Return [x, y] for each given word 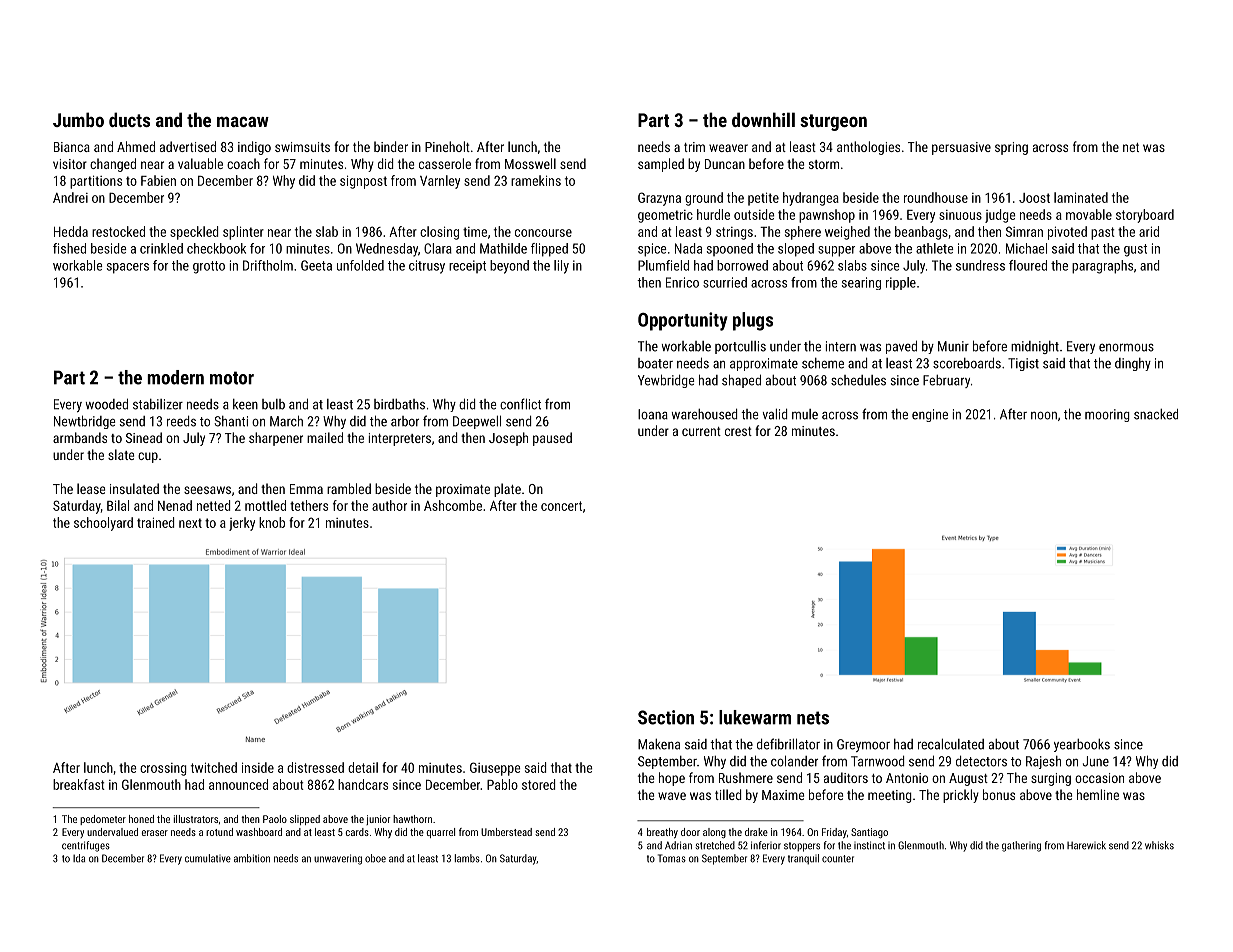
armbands [80, 437]
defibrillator [788, 744]
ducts [129, 119]
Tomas [672, 858]
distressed [315, 767]
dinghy [1133, 364]
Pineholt [447, 146]
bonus [999, 794]
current [701, 431]
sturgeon [833, 122]
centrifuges [86, 846]
